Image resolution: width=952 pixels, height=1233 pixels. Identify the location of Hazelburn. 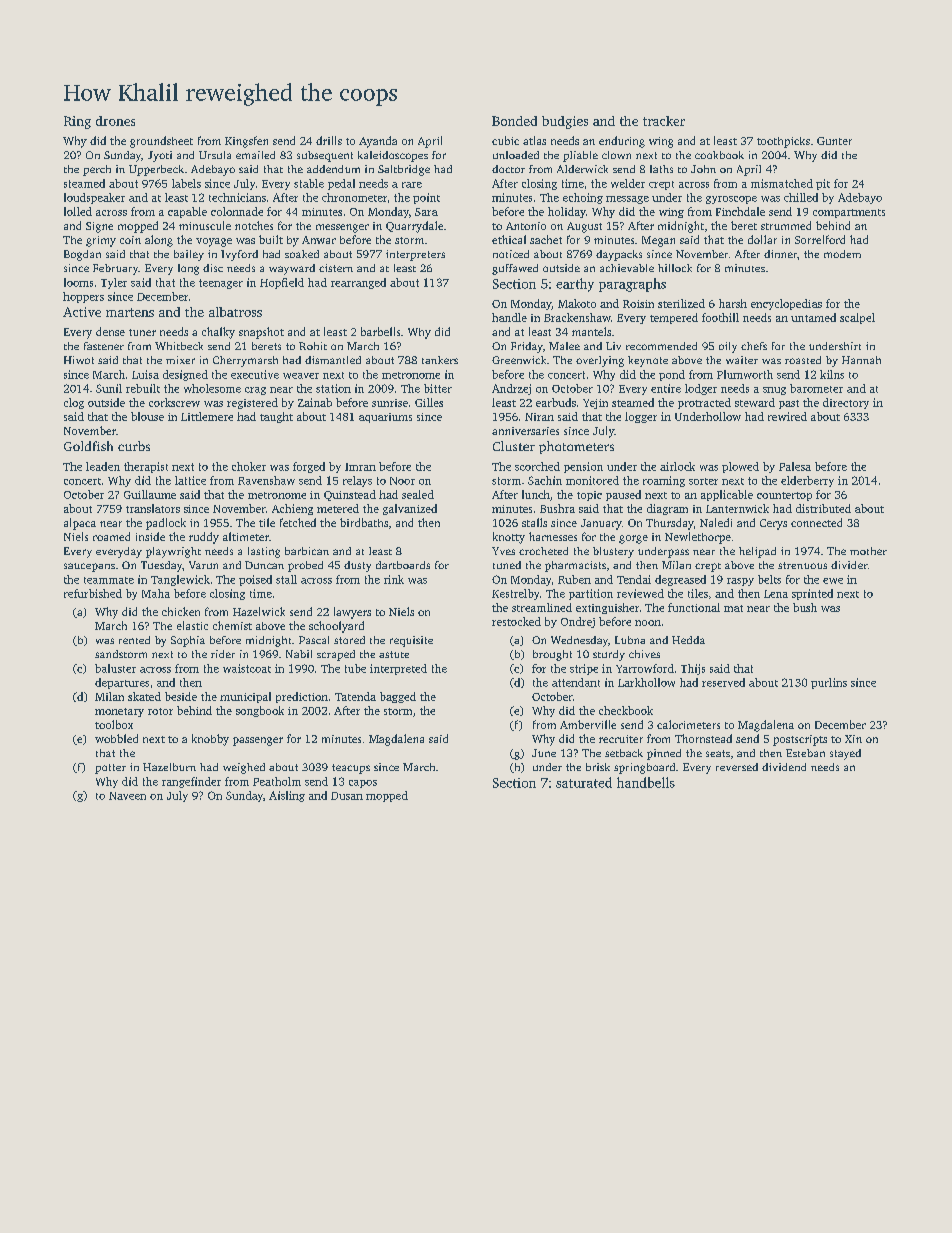
(169, 767).
